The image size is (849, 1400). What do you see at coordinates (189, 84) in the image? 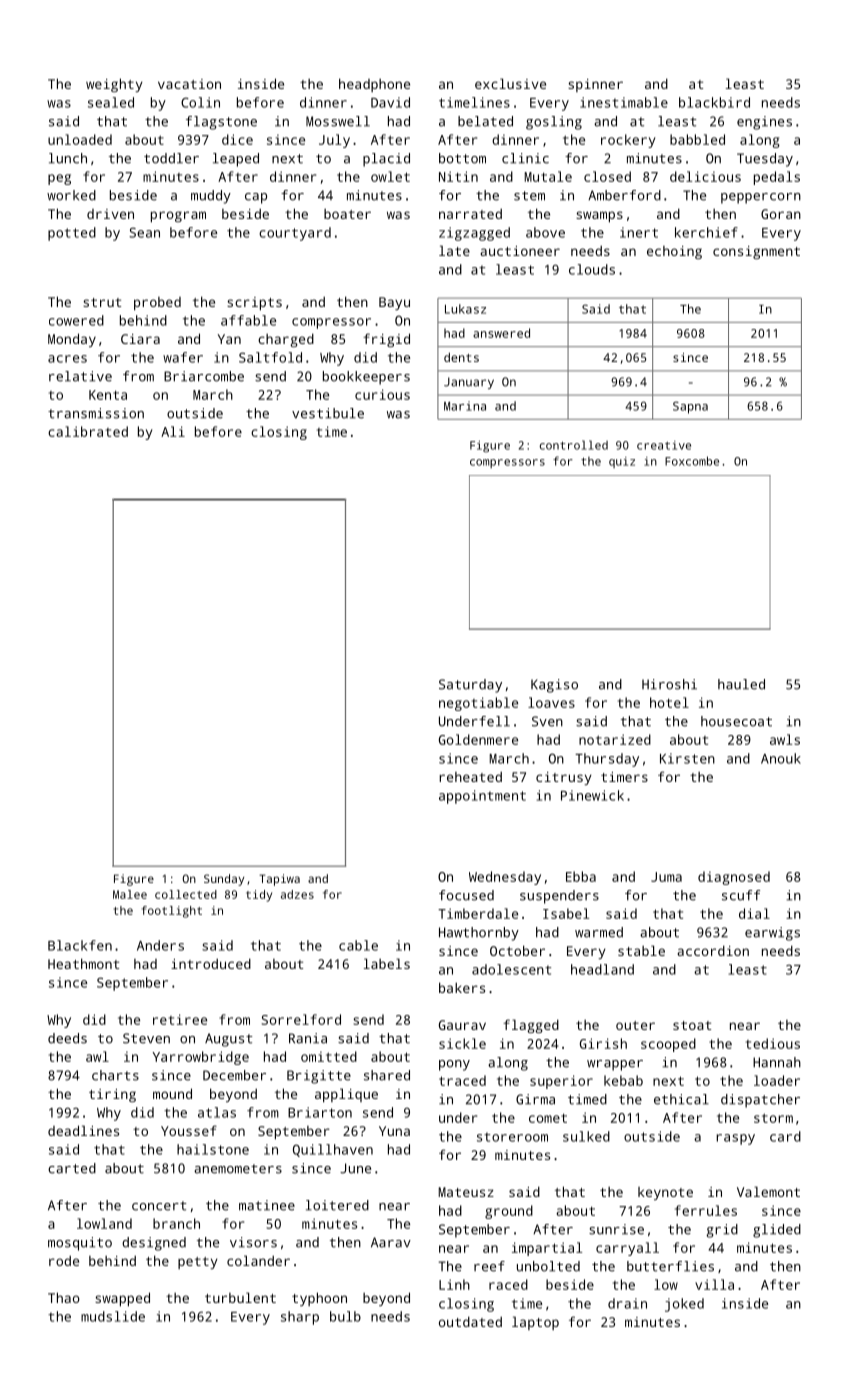
I see `vacation` at bounding box center [189, 84].
